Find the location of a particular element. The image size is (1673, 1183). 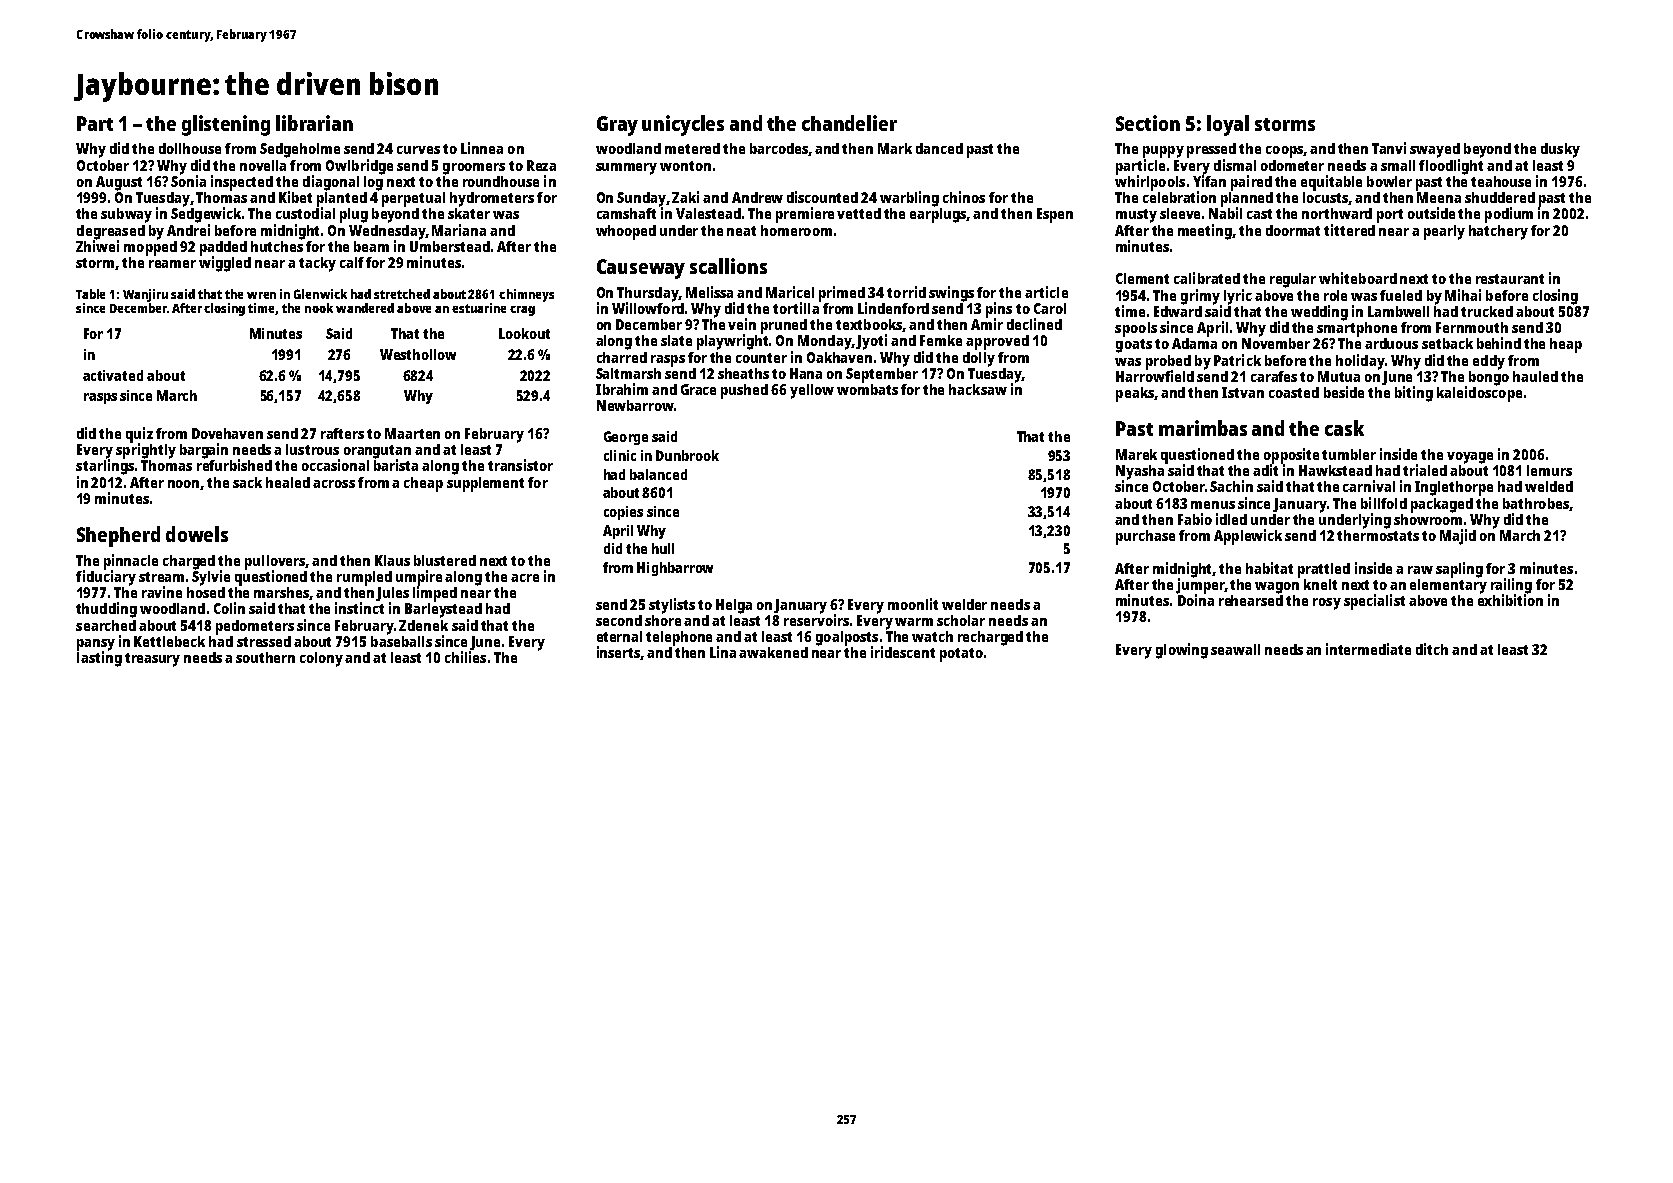

port is located at coordinates (1390, 216).
